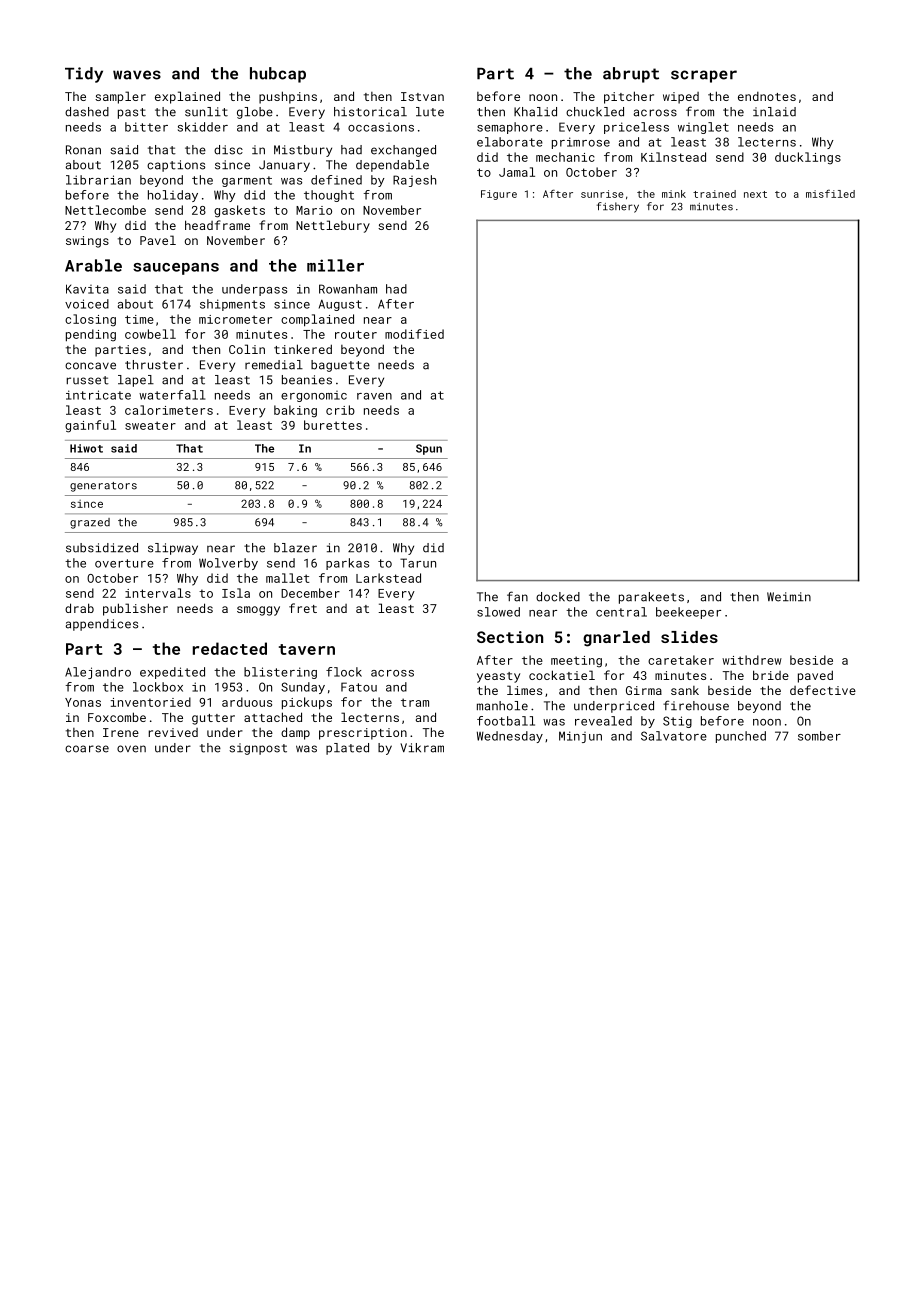 The height and width of the page is (1308, 924). What do you see at coordinates (741, 737) in the page?
I see `punched` at bounding box center [741, 737].
